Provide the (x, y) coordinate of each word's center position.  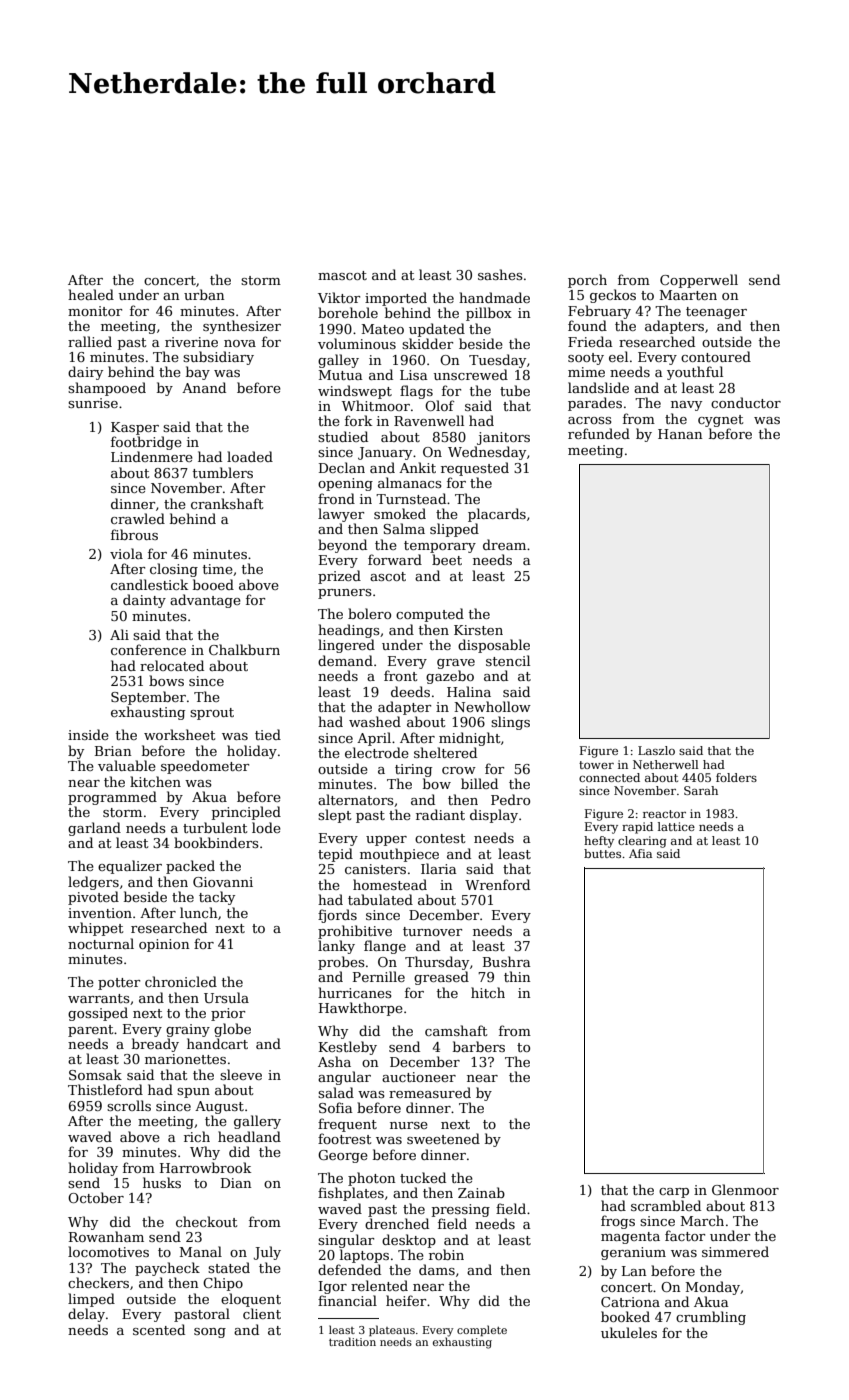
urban (204, 294)
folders (736, 777)
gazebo (450, 677)
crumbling (711, 1318)
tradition (352, 1341)
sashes (500, 274)
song (210, 1333)
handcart (217, 1043)
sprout (212, 714)
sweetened (443, 1138)
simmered (735, 1251)
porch (587, 281)
